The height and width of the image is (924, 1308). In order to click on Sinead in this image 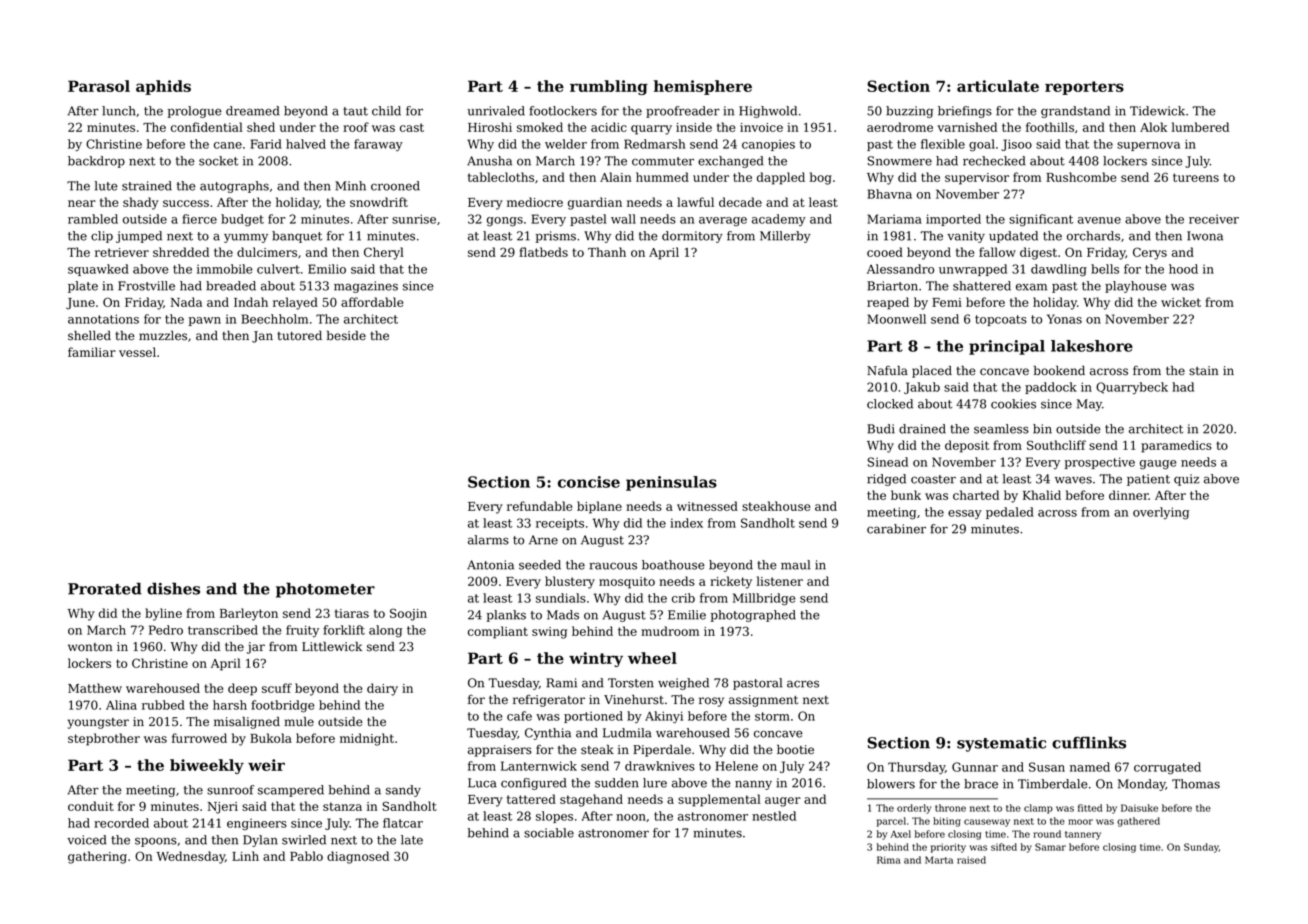, I will do `click(888, 462)`.
